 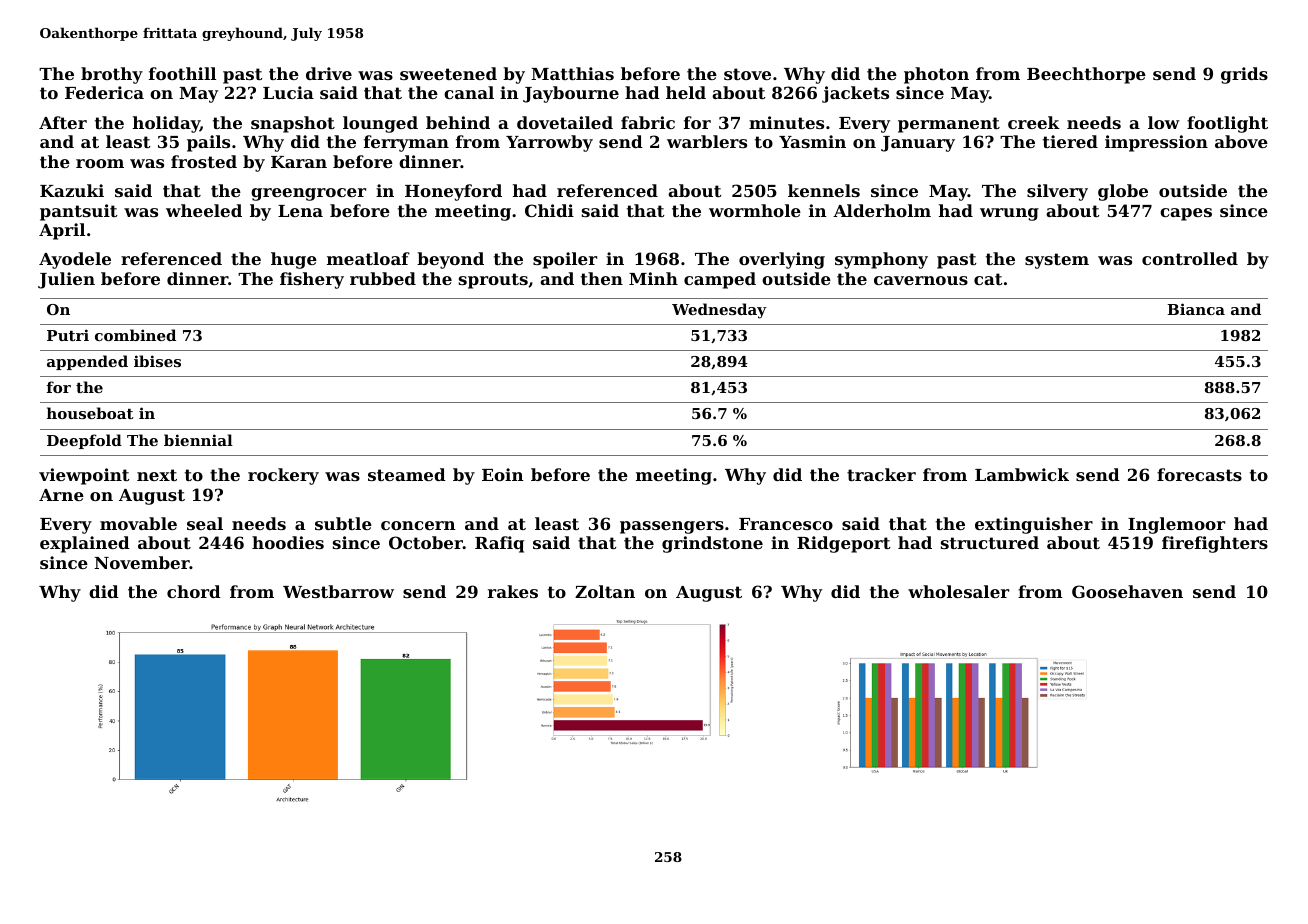 What do you see at coordinates (712, 544) in the document?
I see `grindstone` at bounding box center [712, 544].
